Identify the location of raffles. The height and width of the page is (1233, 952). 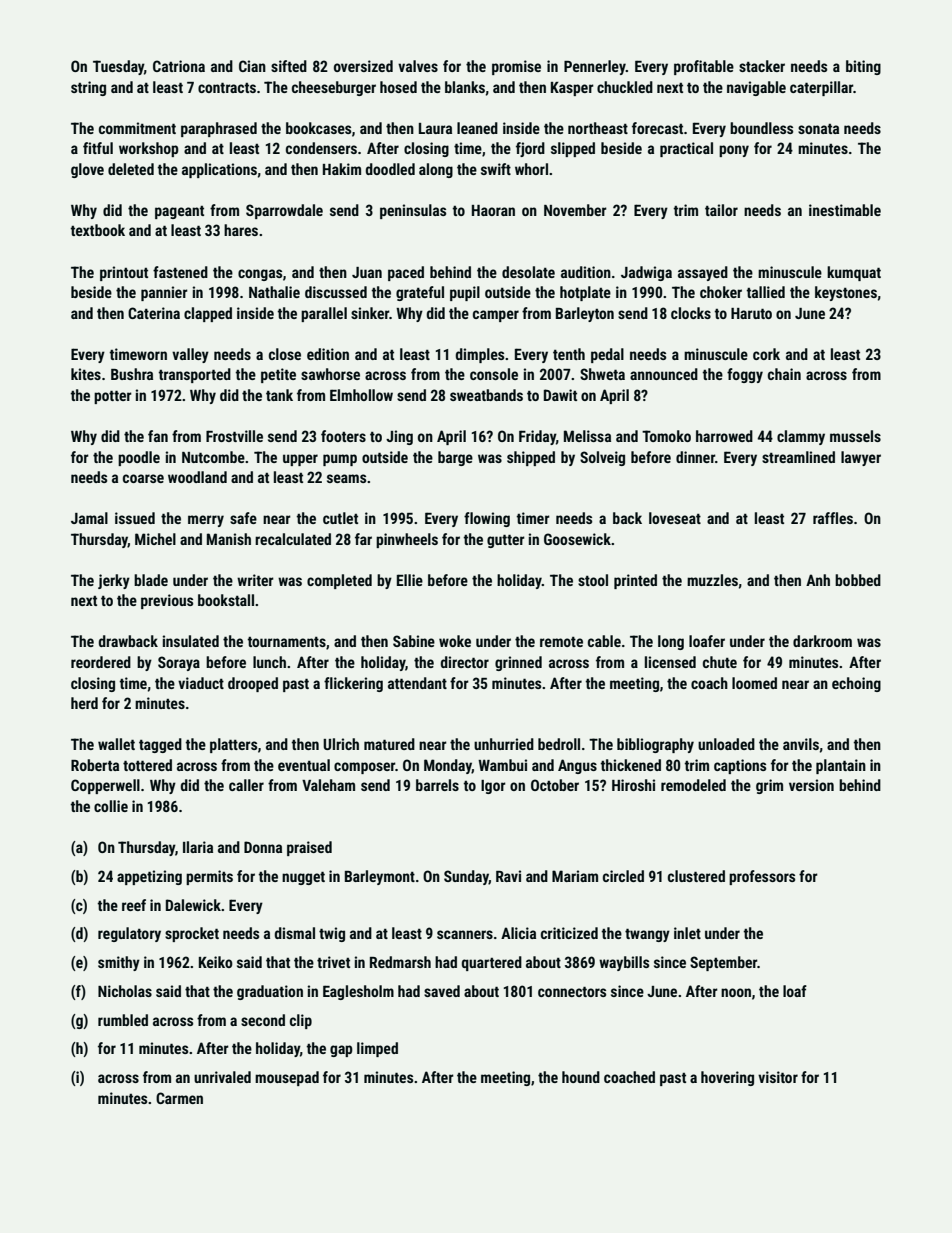
(833, 518).
